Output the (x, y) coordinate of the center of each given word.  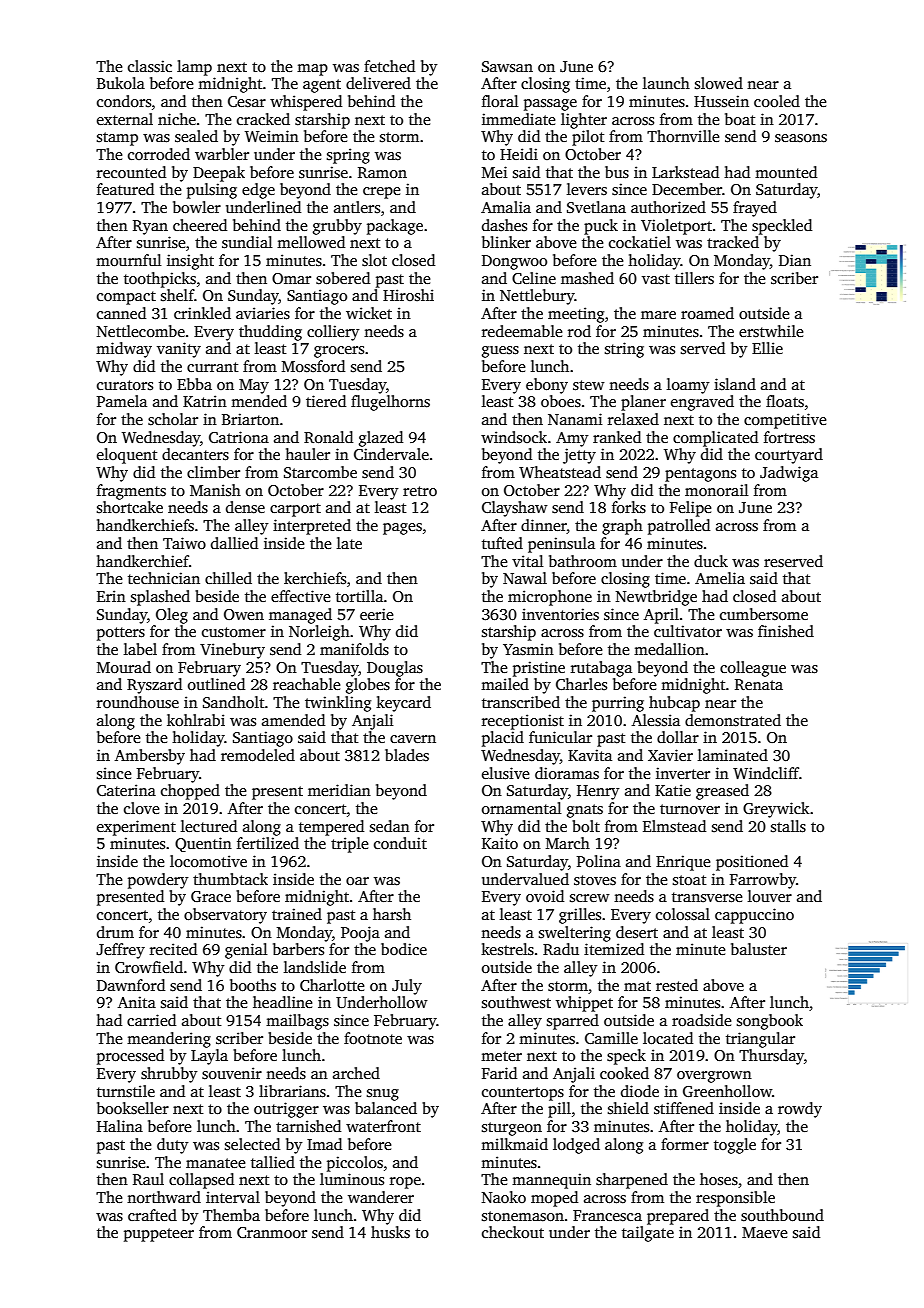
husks (390, 1232)
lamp (194, 68)
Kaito (500, 843)
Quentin (203, 844)
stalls (788, 826)
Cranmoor (272, 1232)
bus (617, 172)
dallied (234, 543)
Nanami (575, 419)
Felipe (690, 509)
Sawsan (507, 67)
